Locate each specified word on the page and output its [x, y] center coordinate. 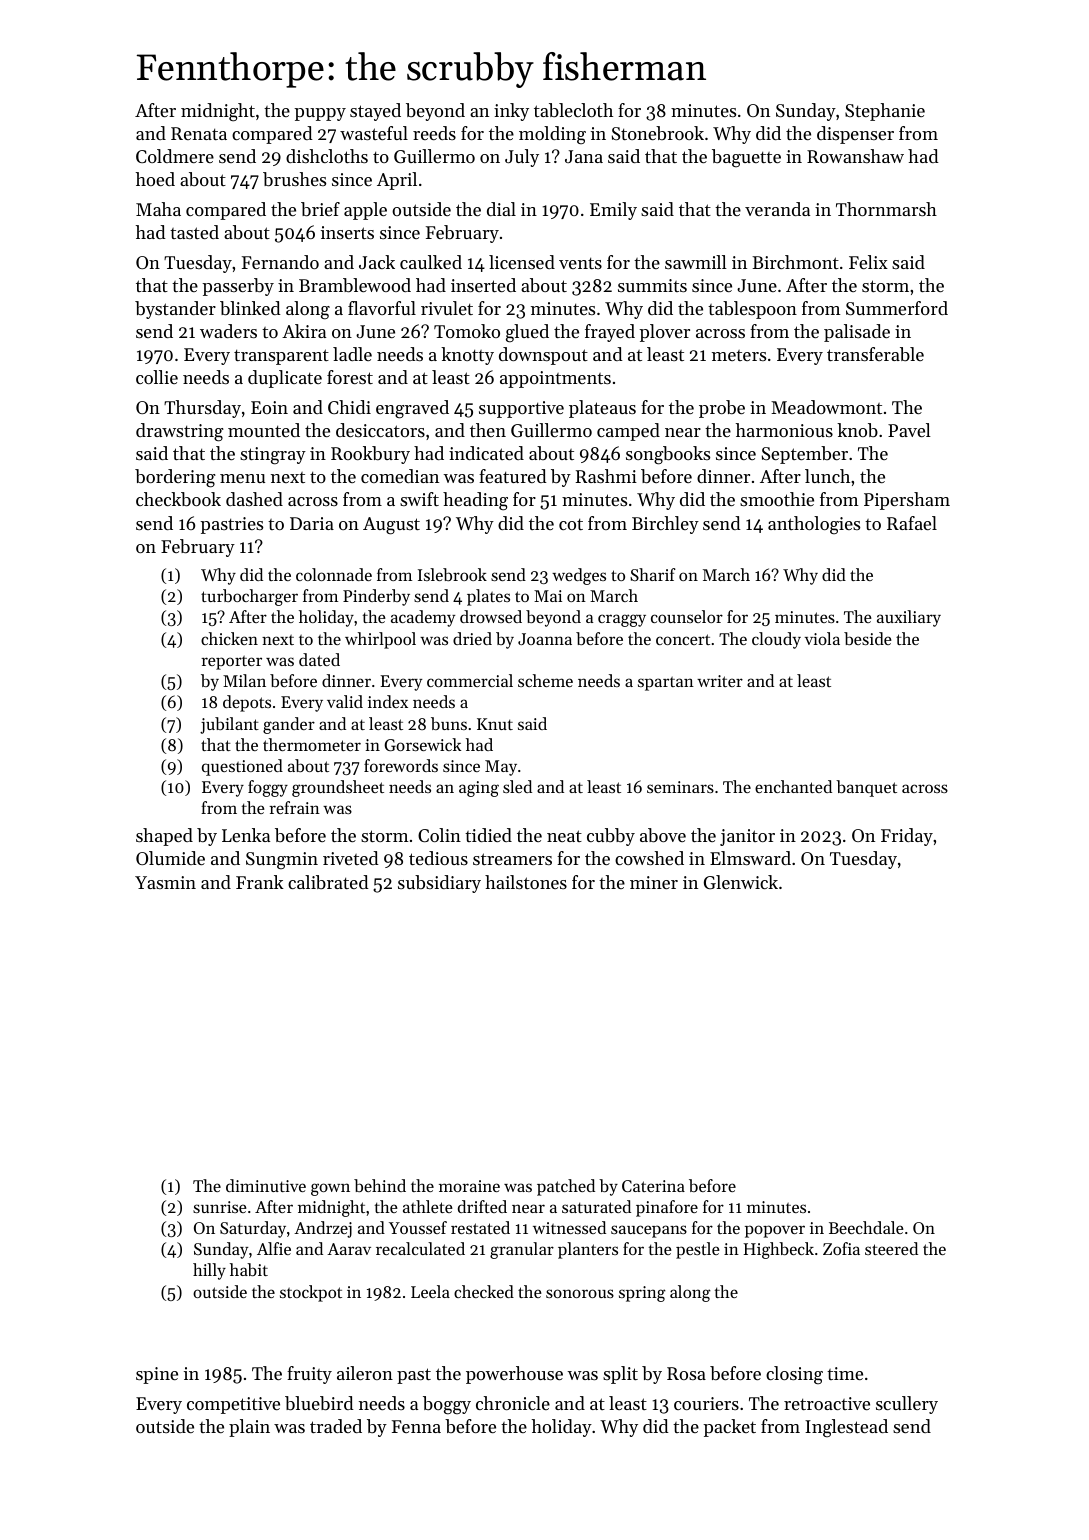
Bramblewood [355, 285]
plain [249, 1428]
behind [380, 1185]
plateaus [602, 409]
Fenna [416, 1426]
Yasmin [165, 882]
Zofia [841, 1248]
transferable [875, 354]
